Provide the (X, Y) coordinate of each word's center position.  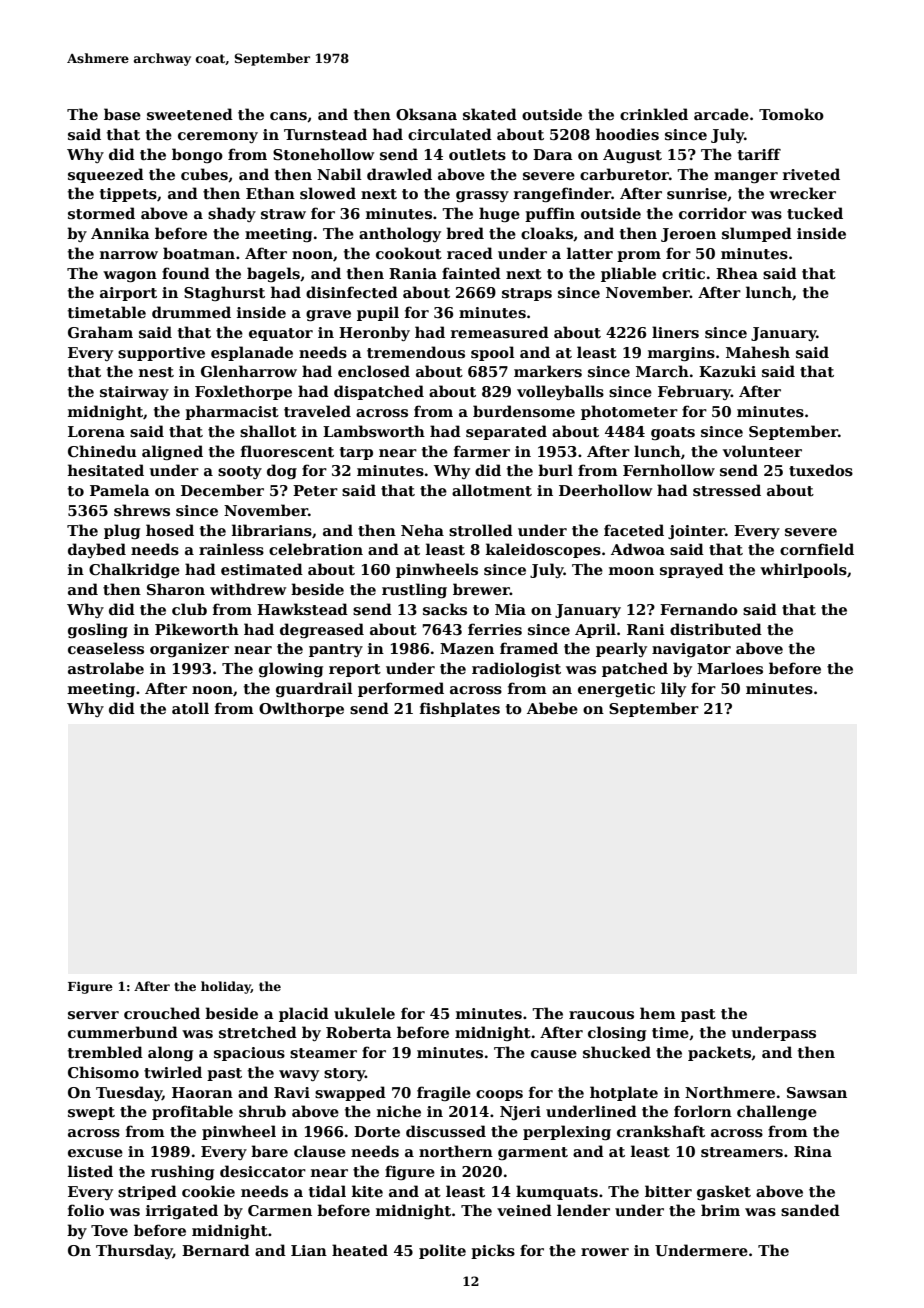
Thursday (134, 1251)
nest (156, 372)
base (122, 114)
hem (658, 1013)
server (93, 1015)
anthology (400, 234)
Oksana (426, 114)
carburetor (624, 174)
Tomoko (791, 114)
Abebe (552, 708)
